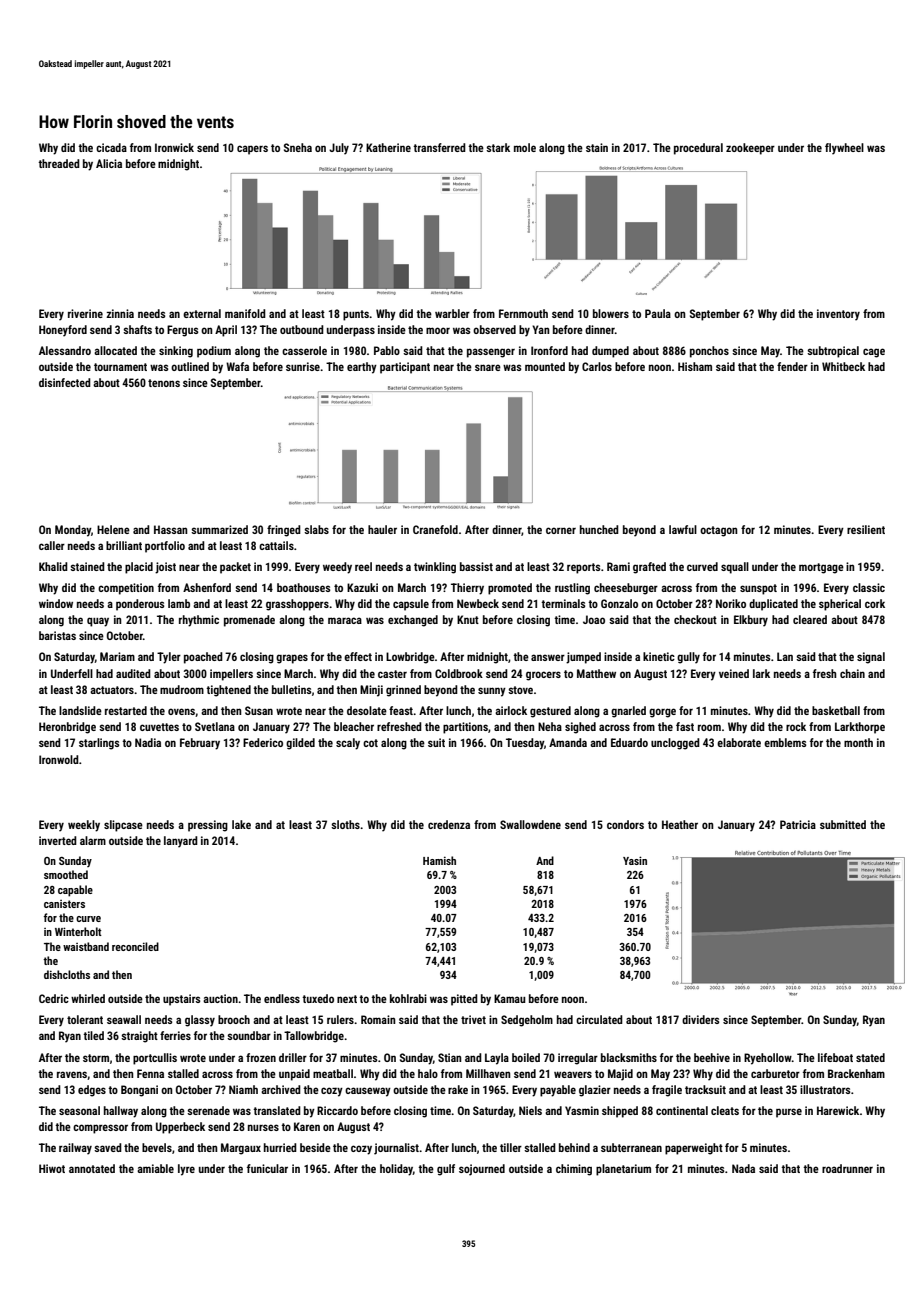  What do you see at coordinates (798, 824) in the screenshot?
I see `Patricia` at bounding box center [798, 824].
